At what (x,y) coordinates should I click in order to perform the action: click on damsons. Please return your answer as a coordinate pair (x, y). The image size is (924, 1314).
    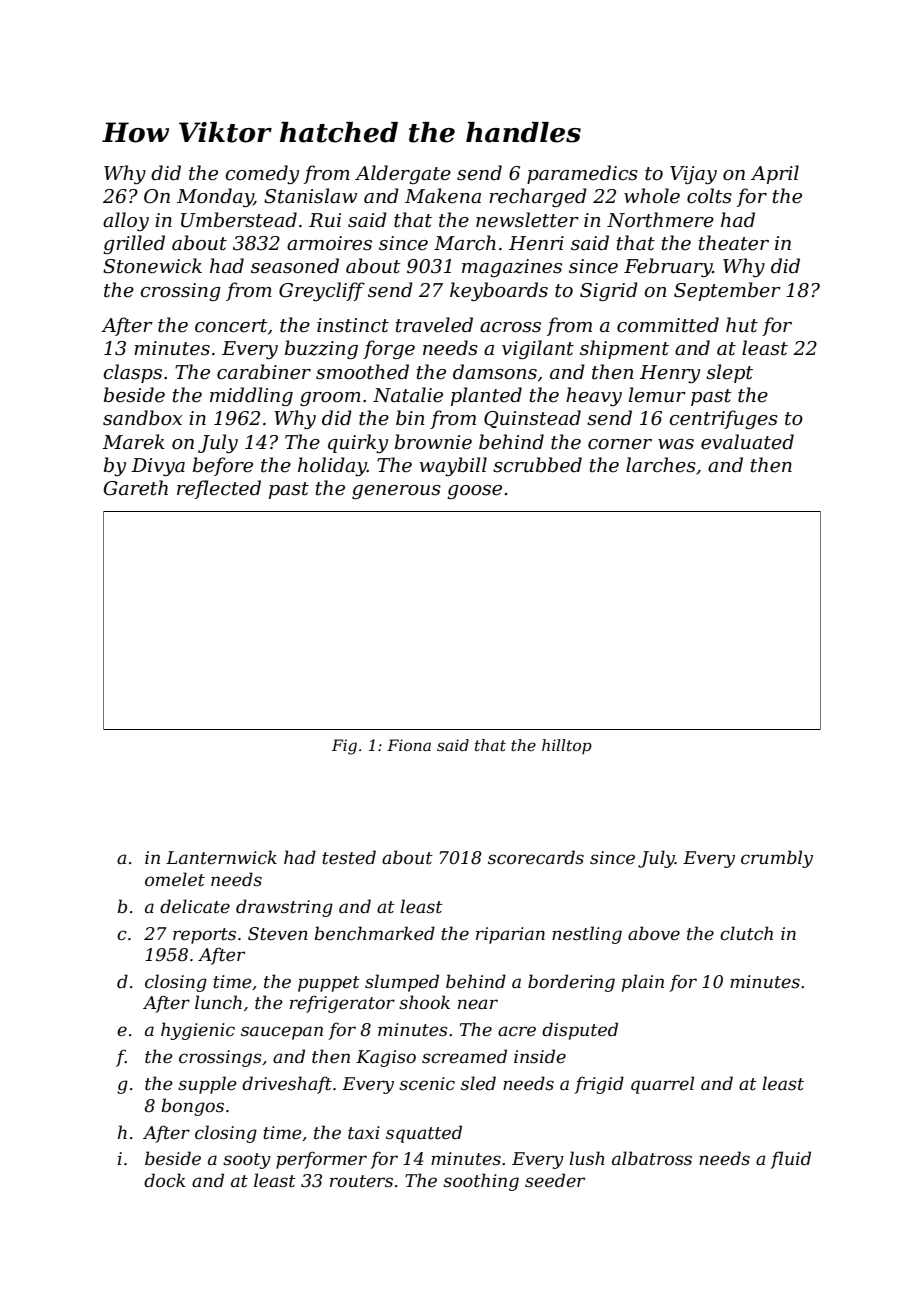
    Looking at the image, I should click on (495, 372).
